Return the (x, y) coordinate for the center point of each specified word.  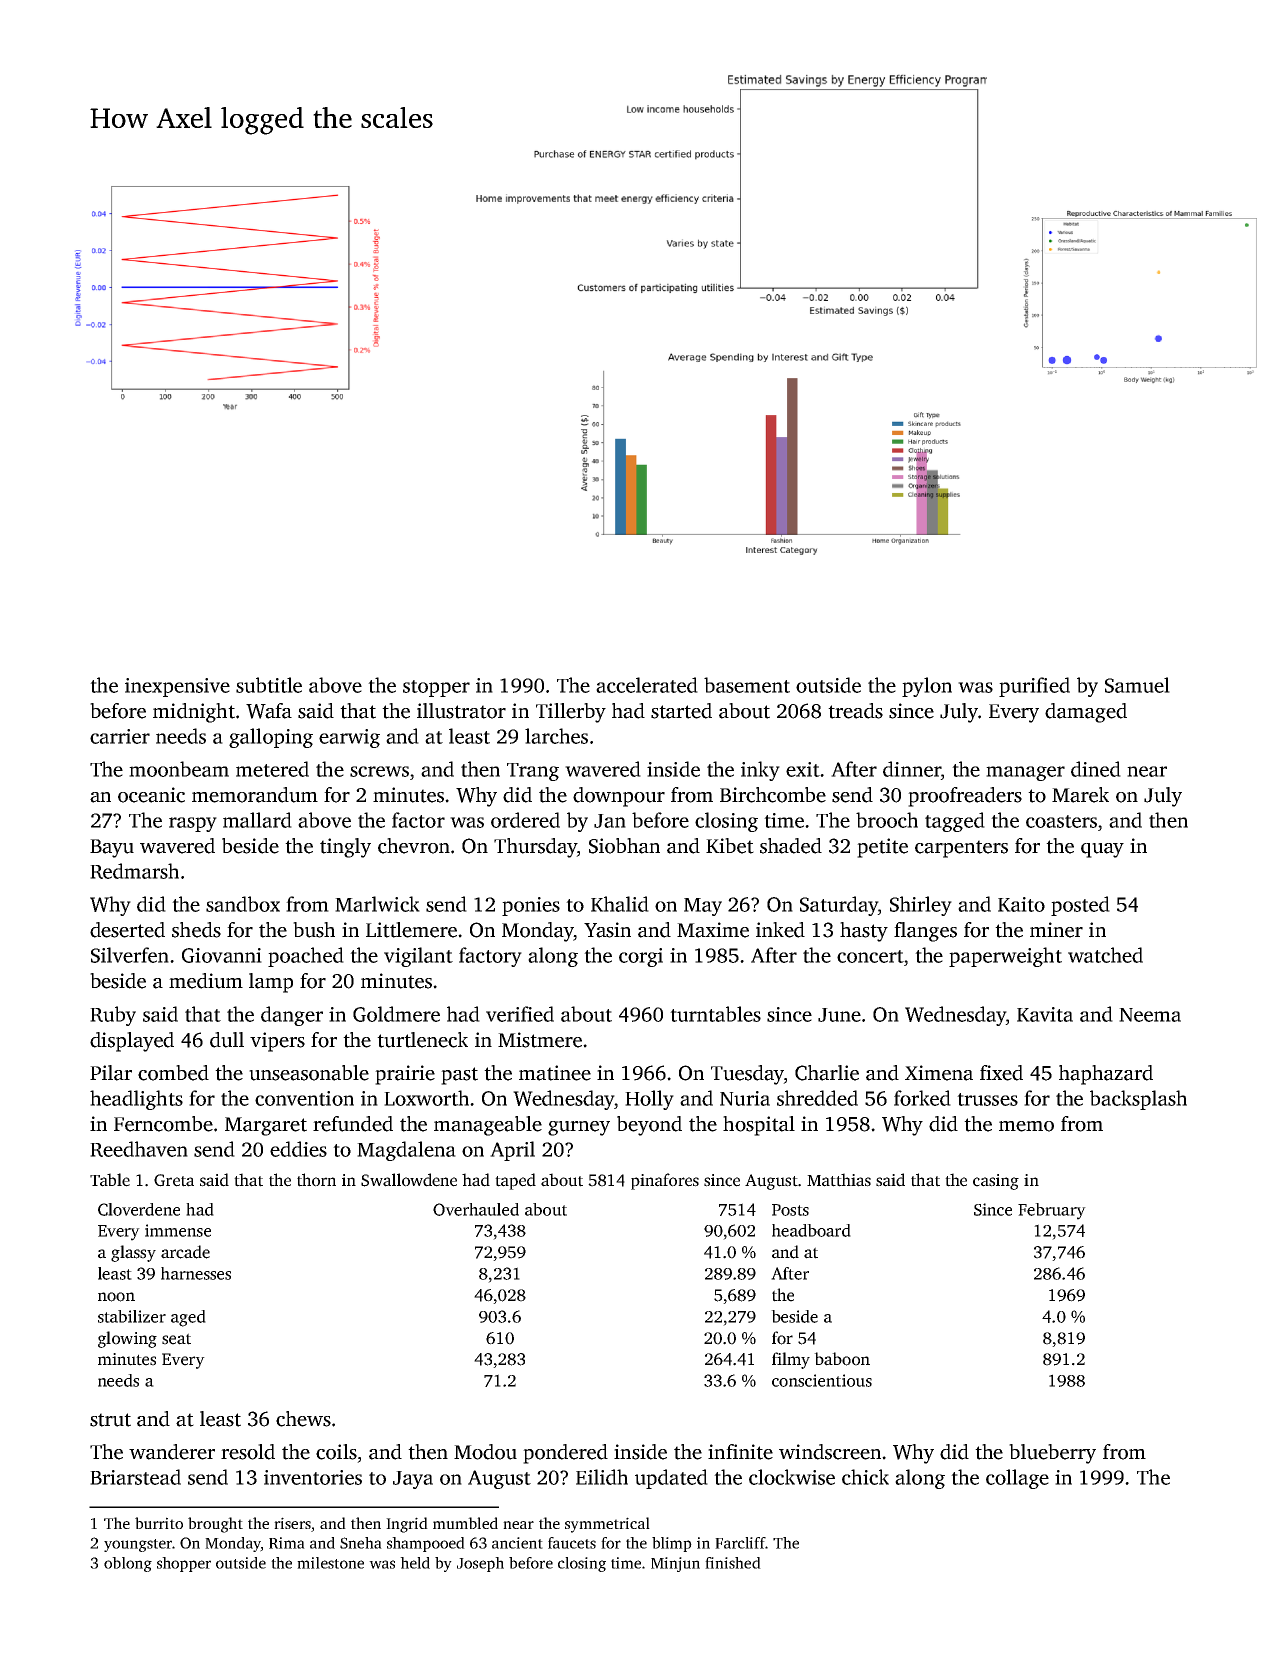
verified (520, 1014)
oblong (128, 1564)
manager (1025, 773)
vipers (277, 1042)
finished (733, 1563)
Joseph (480, 1564)
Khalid (620, 904)
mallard (257, 820)
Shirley (921, 906)
